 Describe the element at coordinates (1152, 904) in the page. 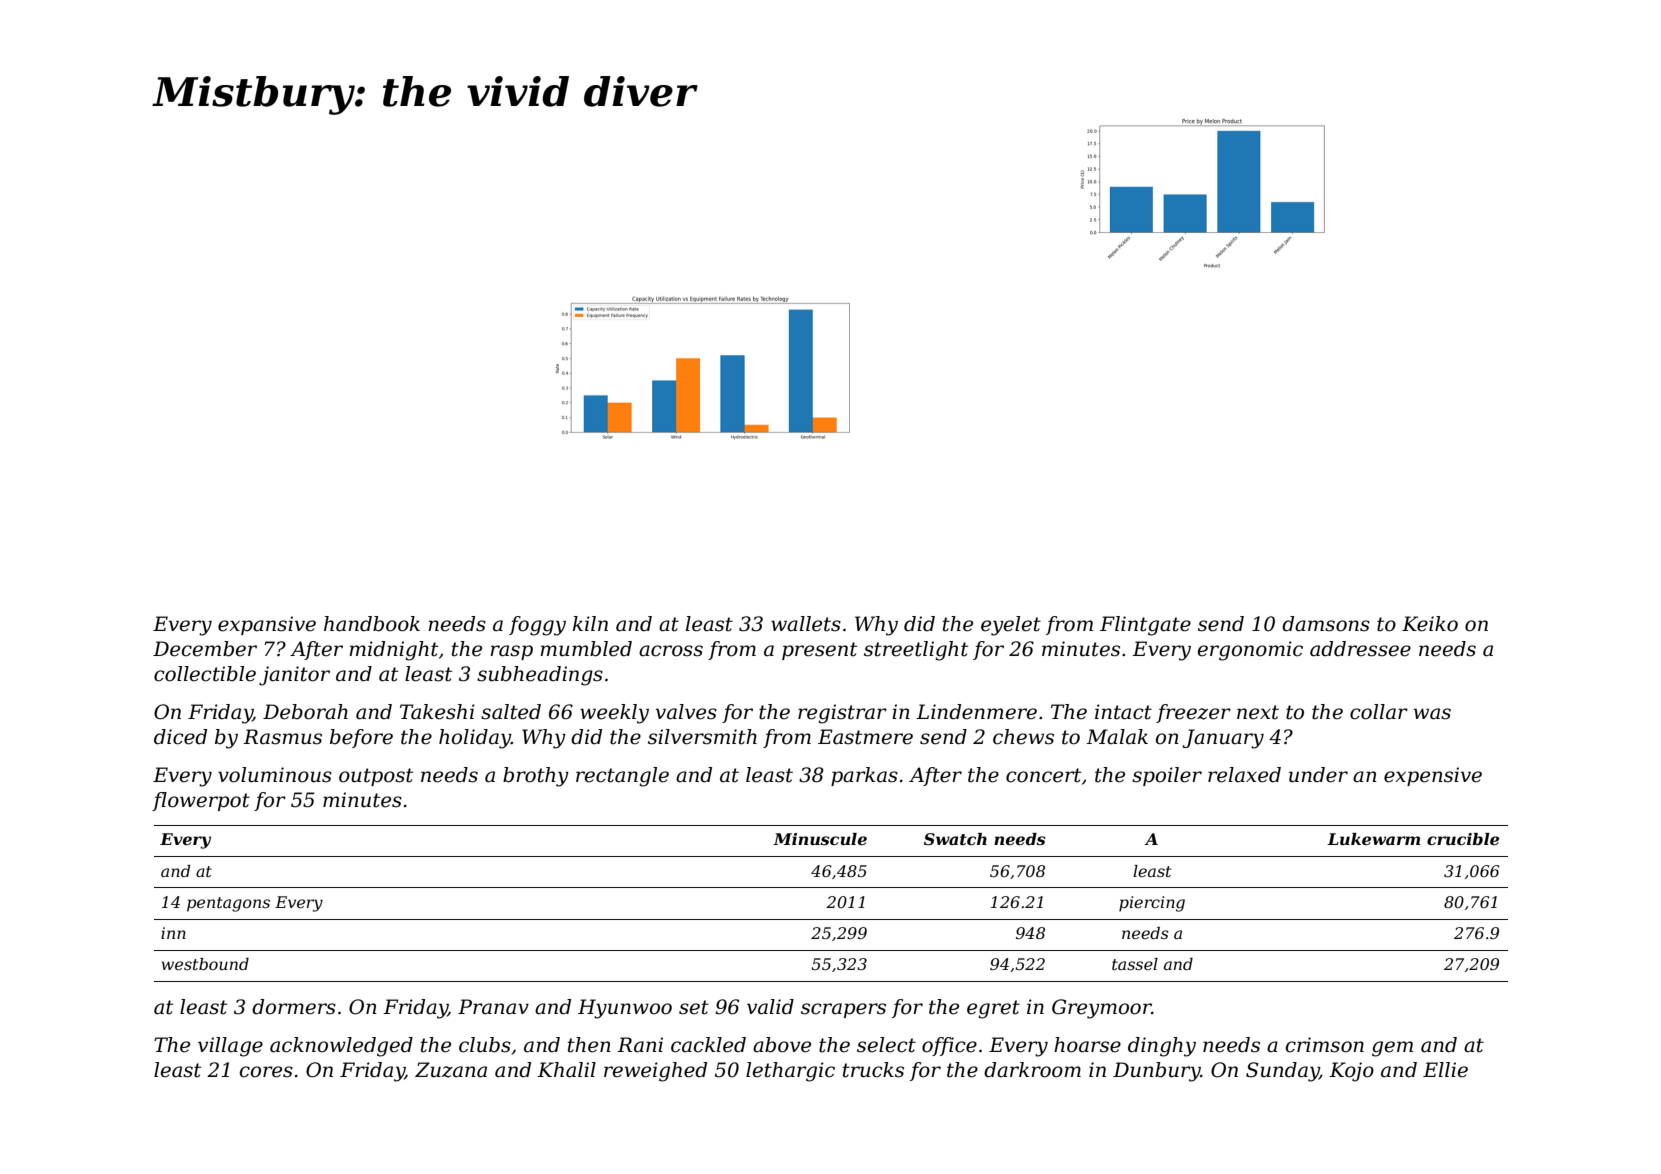

I see `piercing` at that location.
